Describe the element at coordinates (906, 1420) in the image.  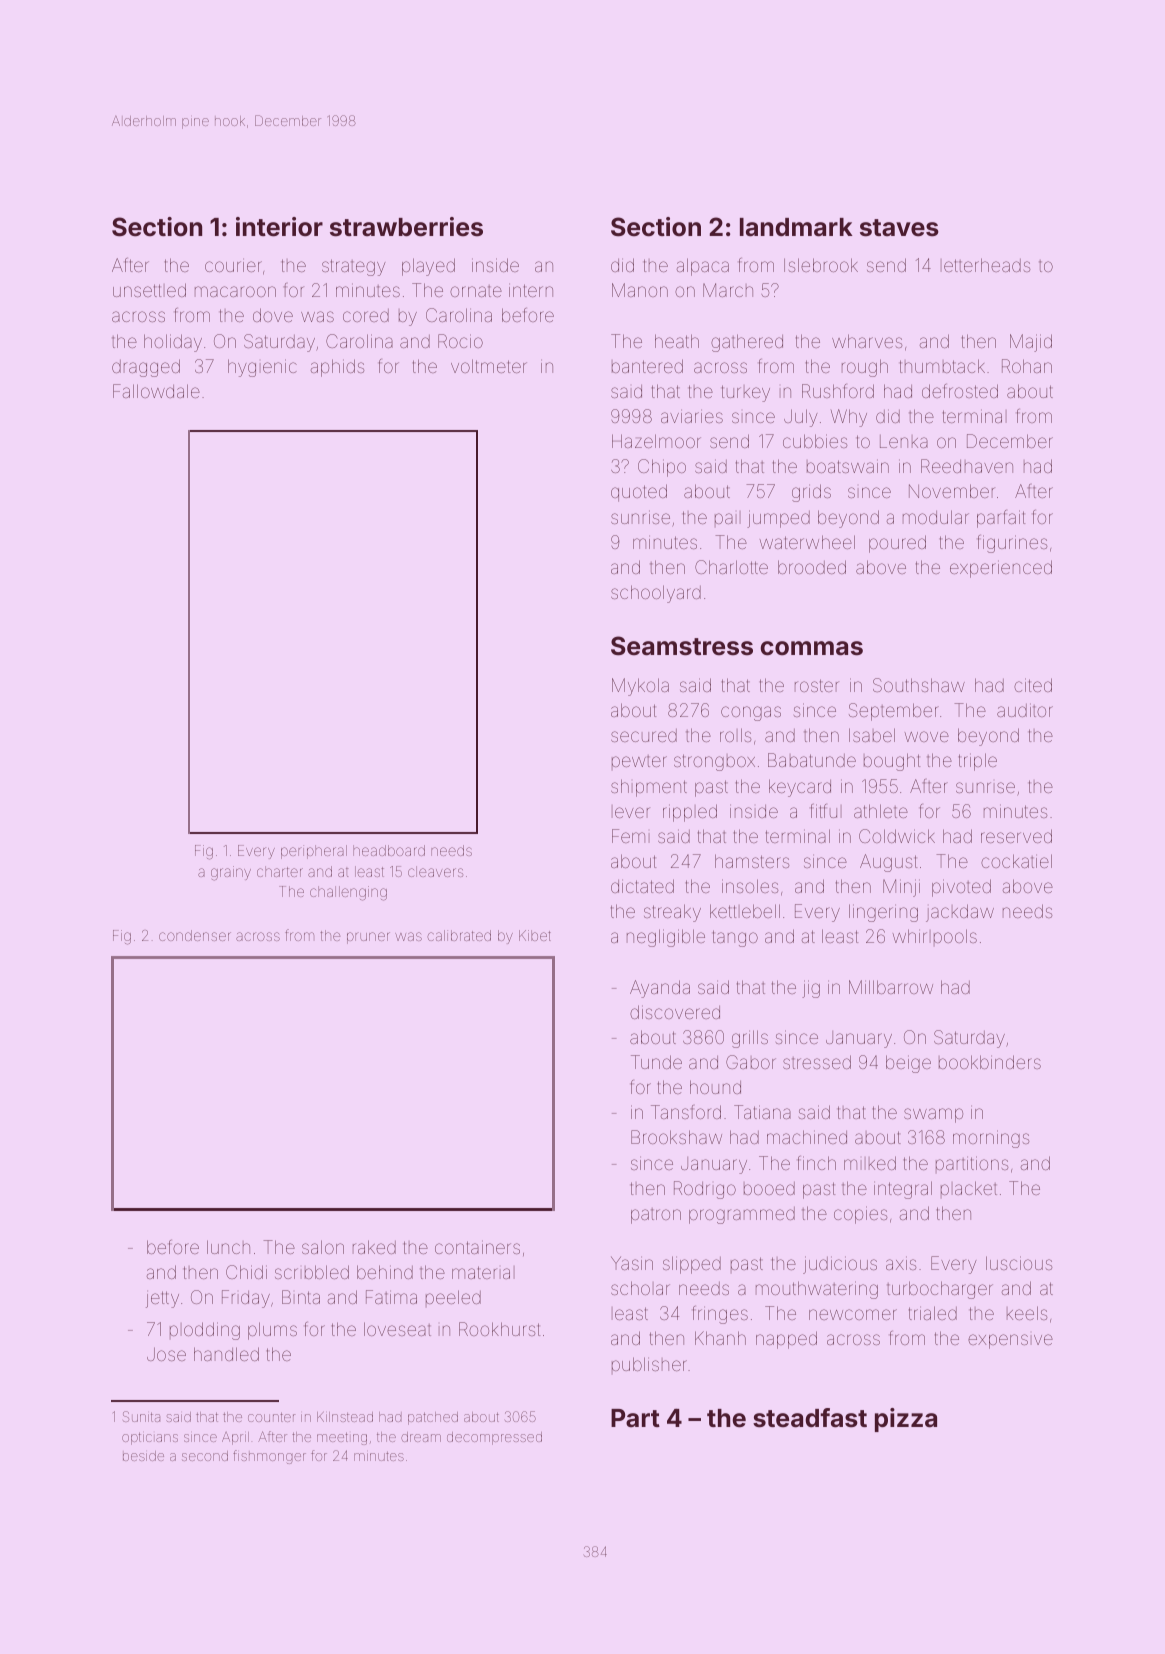
I see `pizza` at that location.
